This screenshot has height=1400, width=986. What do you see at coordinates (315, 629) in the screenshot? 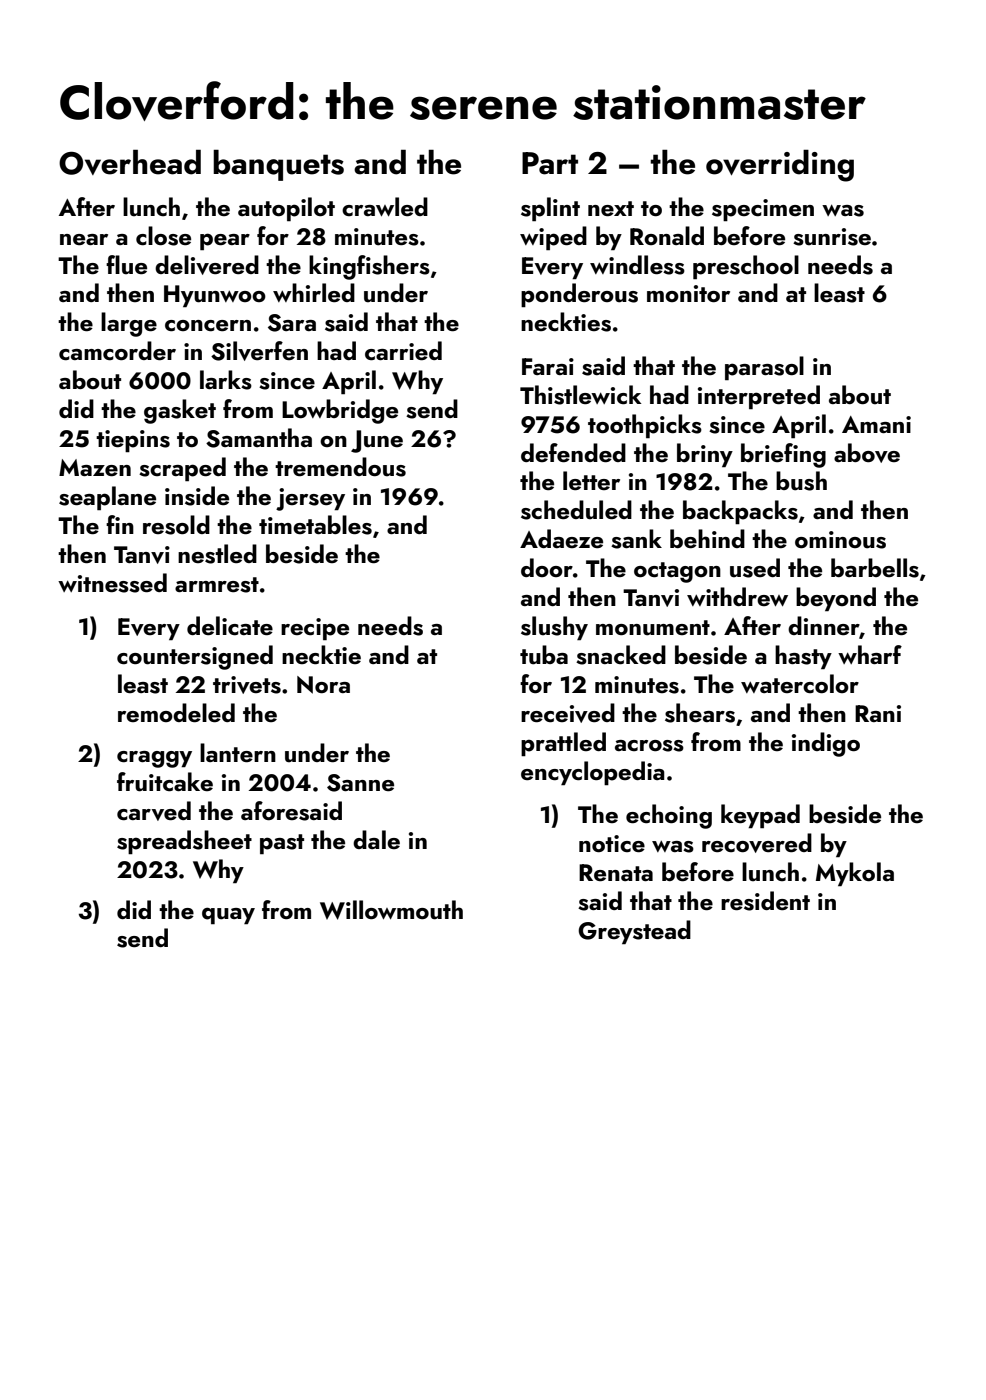
I see `recipe` at bounding box center [315, 629].
